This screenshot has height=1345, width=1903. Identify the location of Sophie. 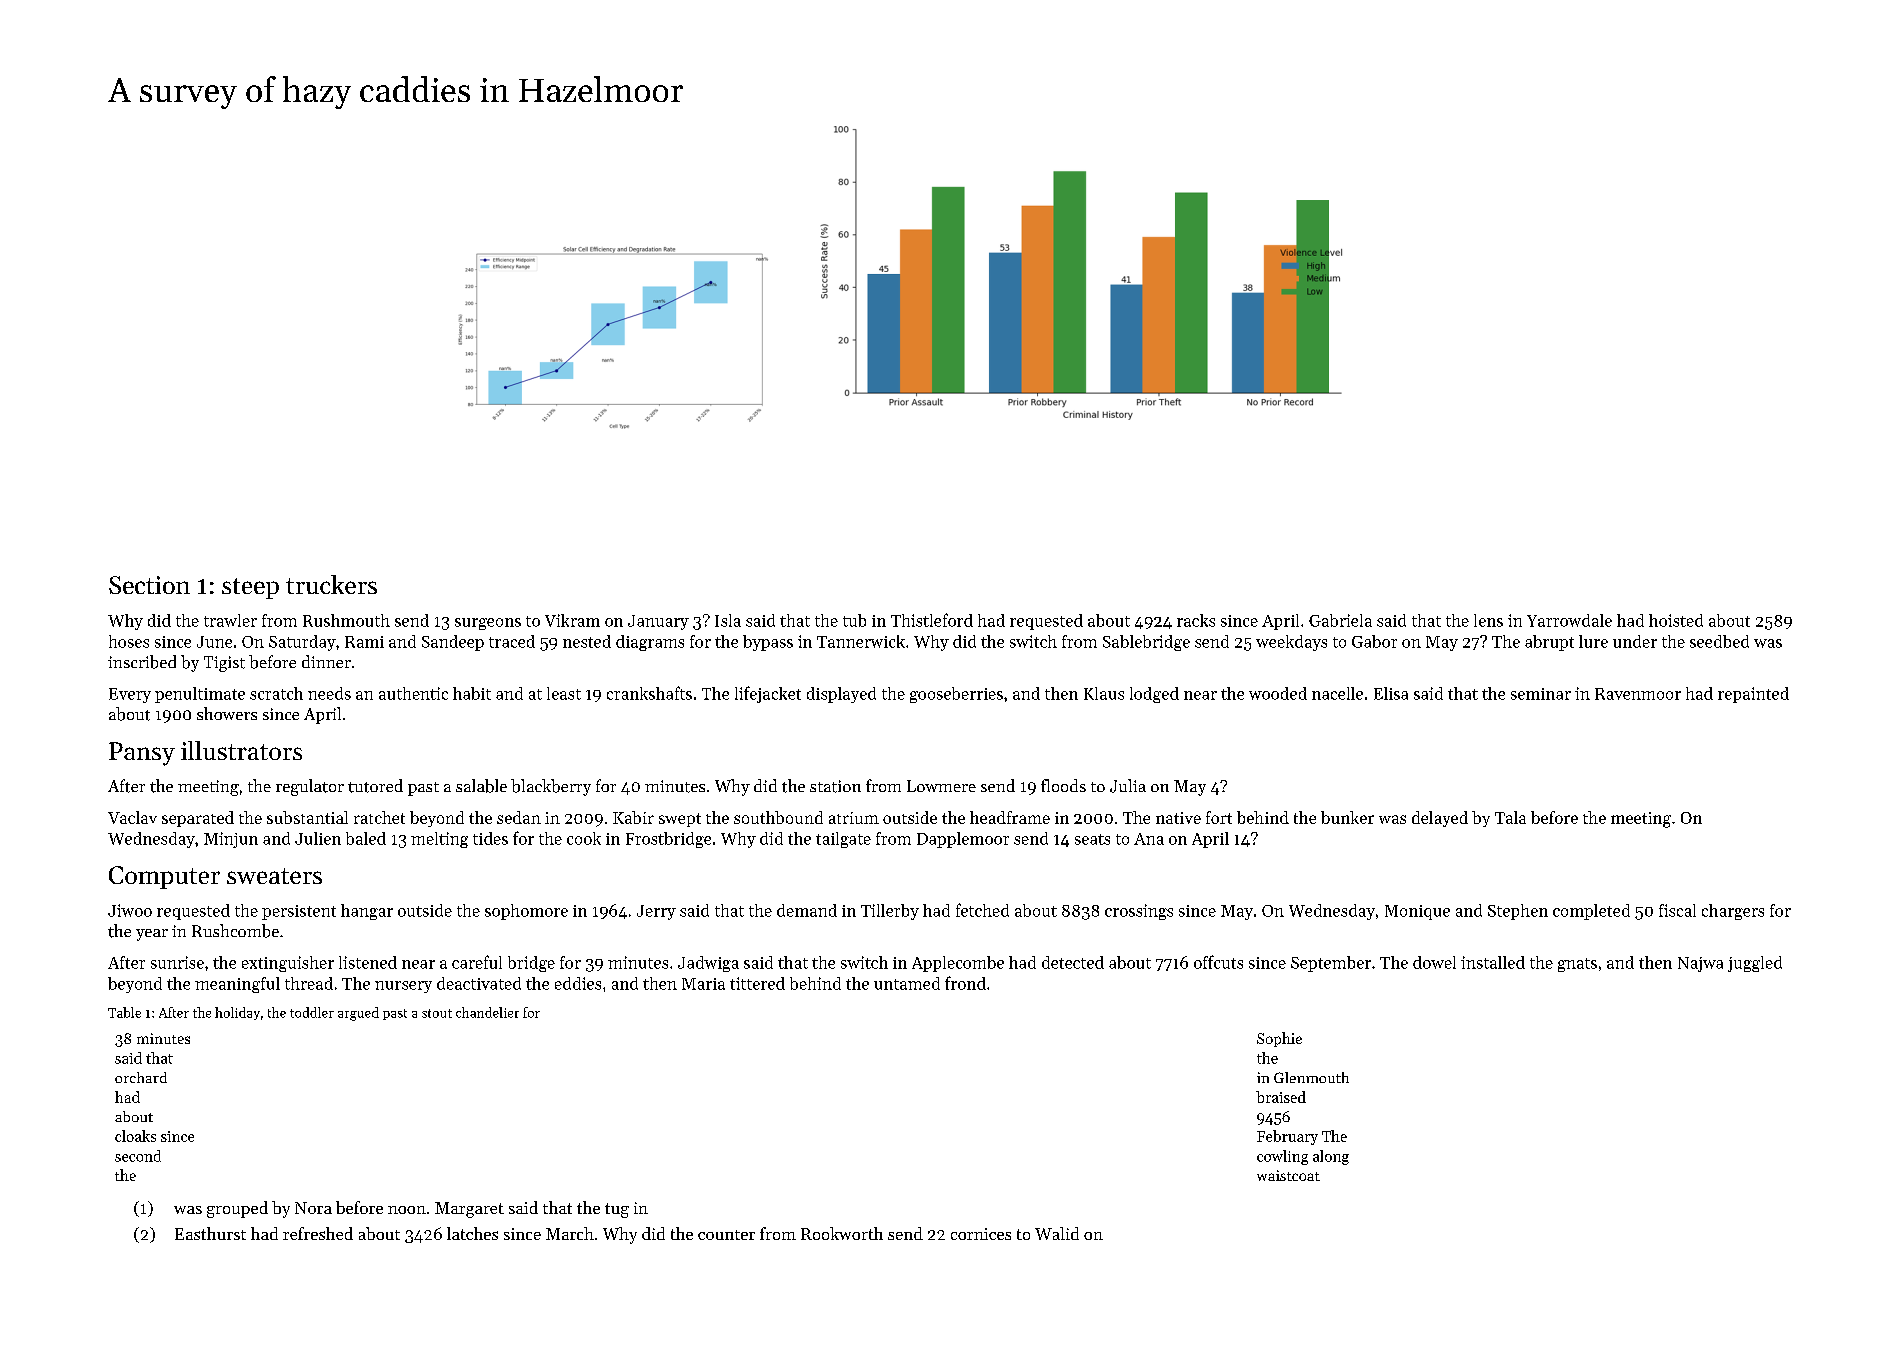
(1279, 1039).
